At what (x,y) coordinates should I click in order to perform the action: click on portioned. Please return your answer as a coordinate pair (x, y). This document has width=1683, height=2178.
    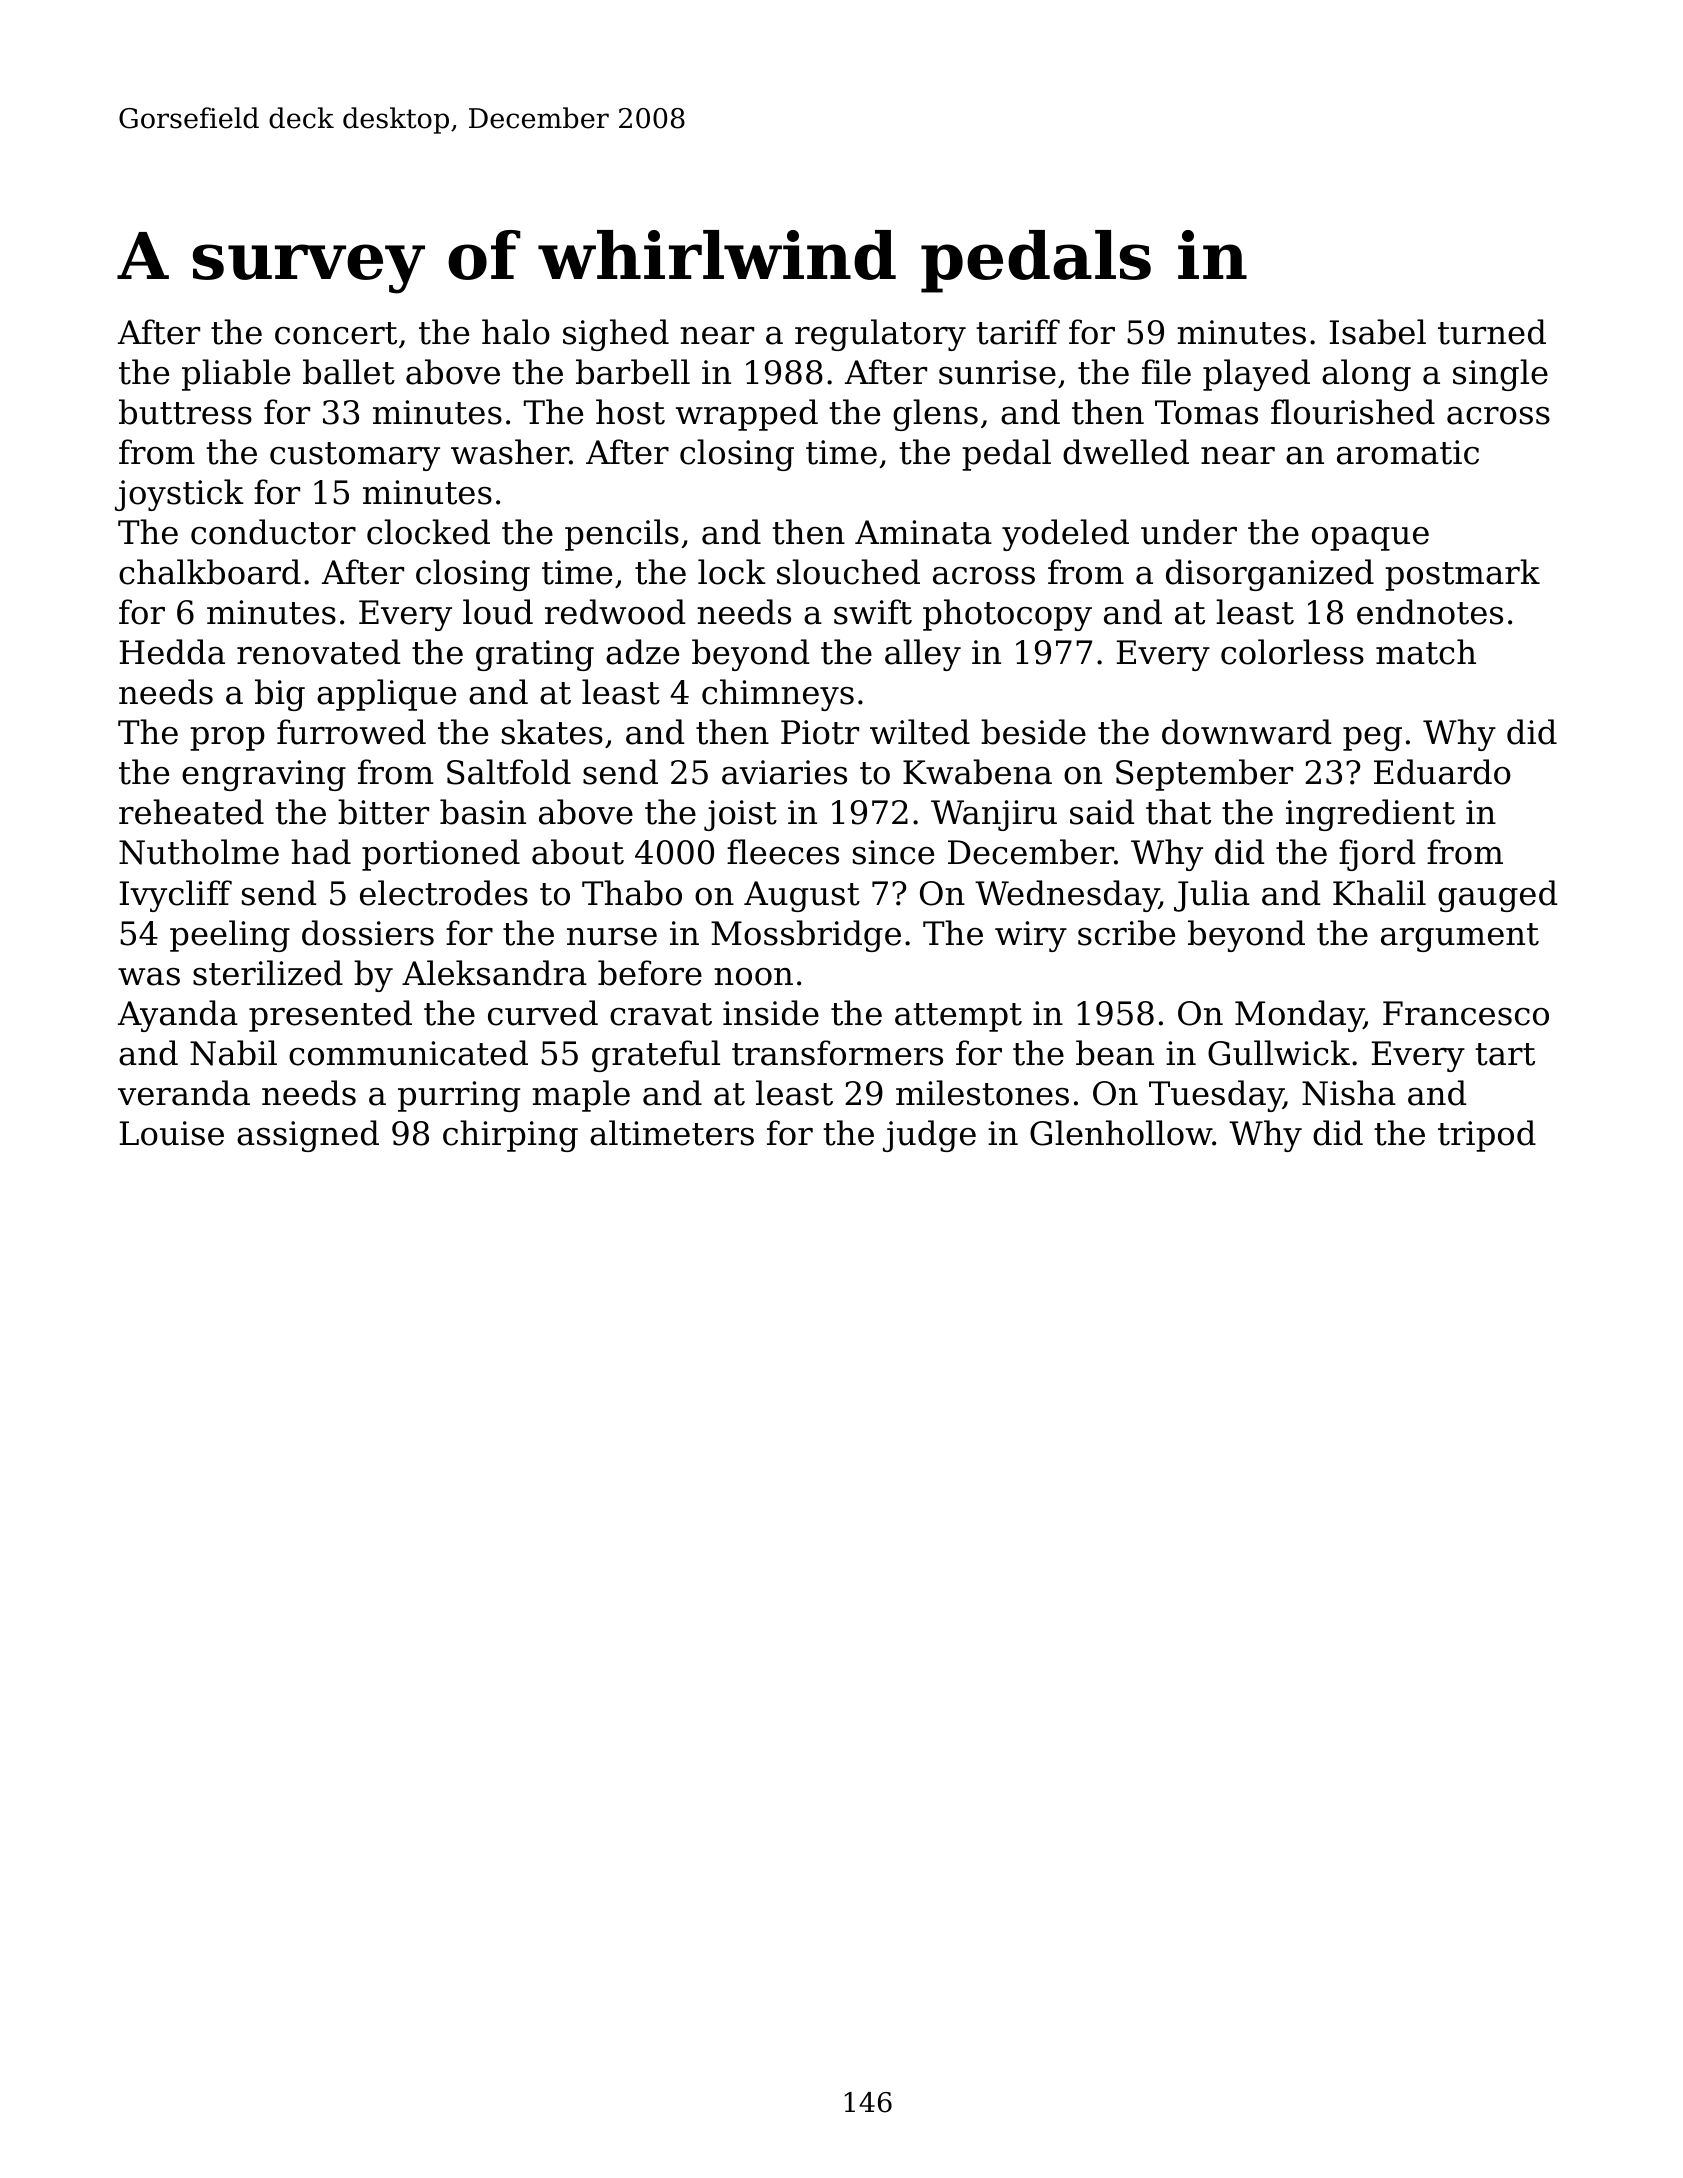
    Looking at the image, I should click on (441, 855).
